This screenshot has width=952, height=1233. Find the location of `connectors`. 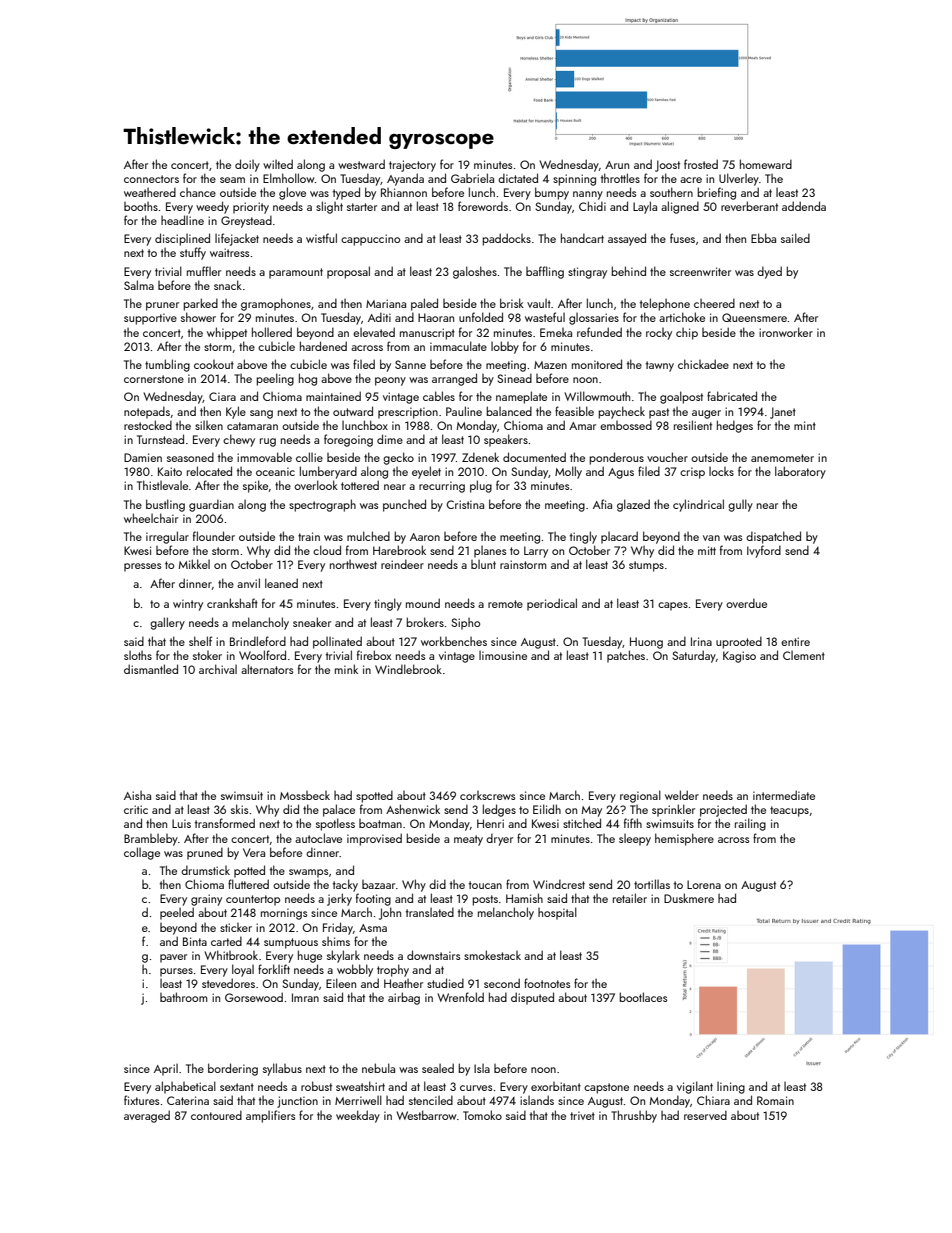

connectors is located at coordinates (151, 179).
